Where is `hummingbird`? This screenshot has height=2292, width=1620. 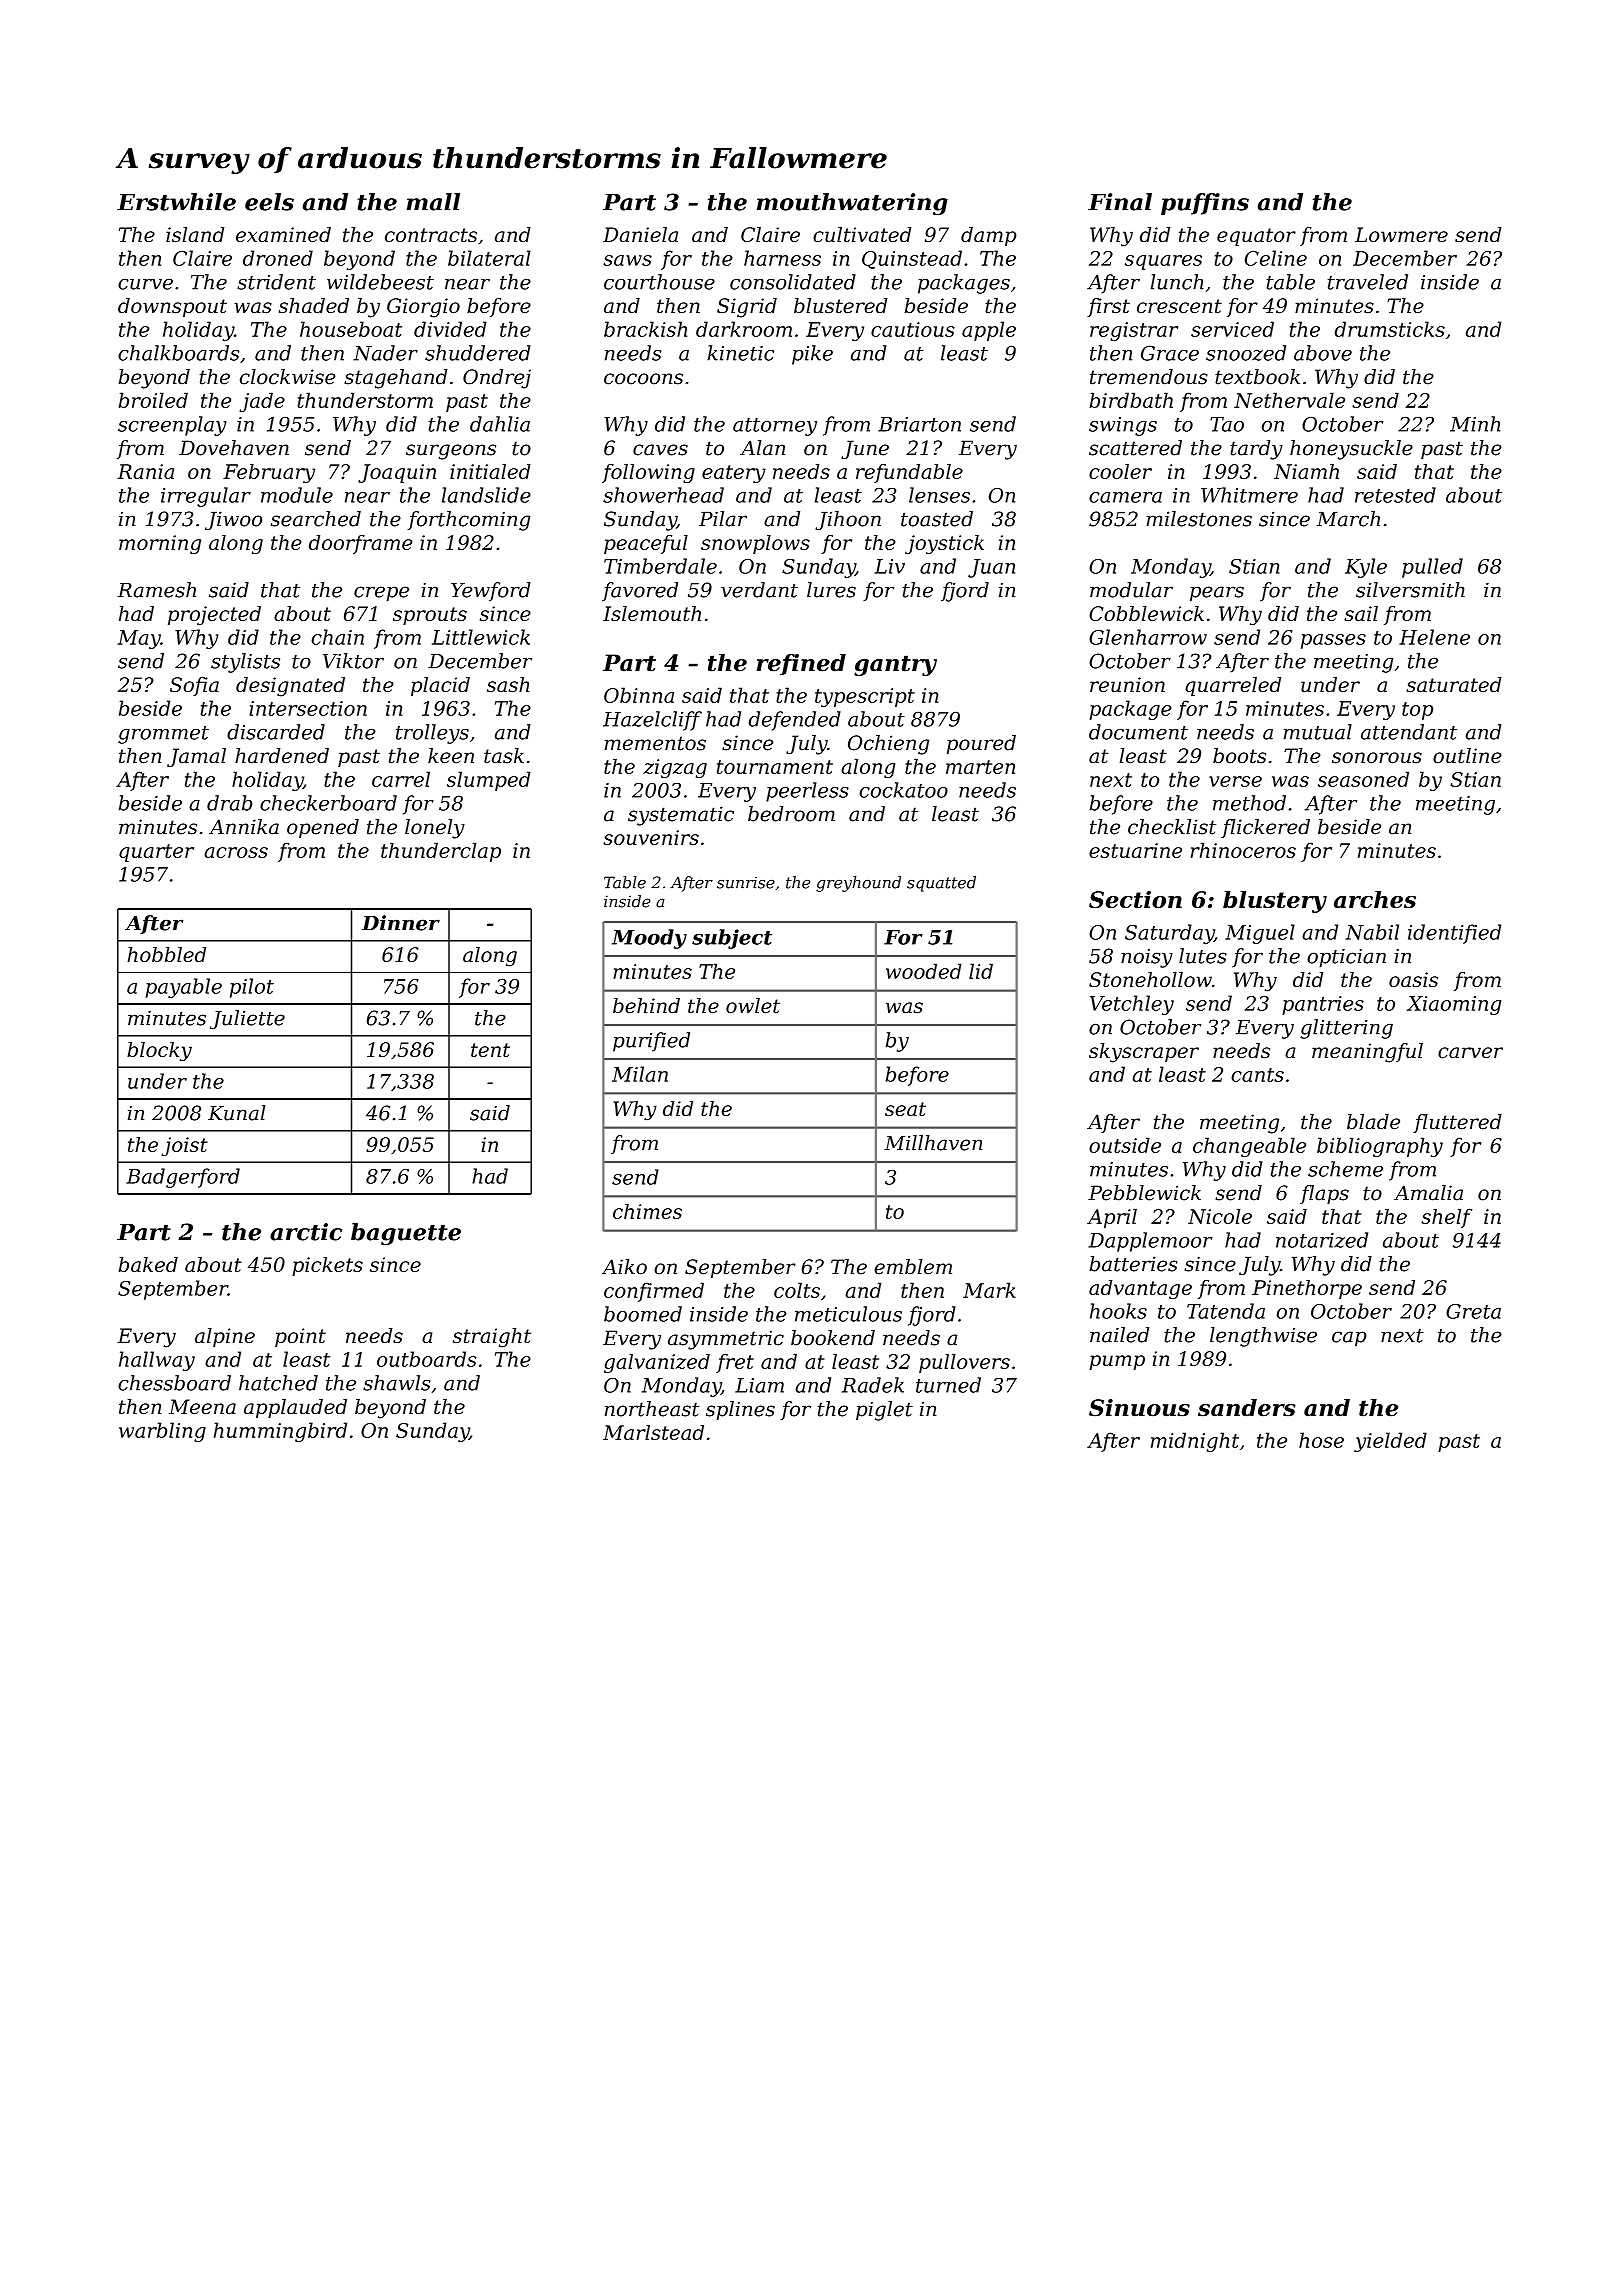 hummingbird is located at coordinates (280, 1432).
